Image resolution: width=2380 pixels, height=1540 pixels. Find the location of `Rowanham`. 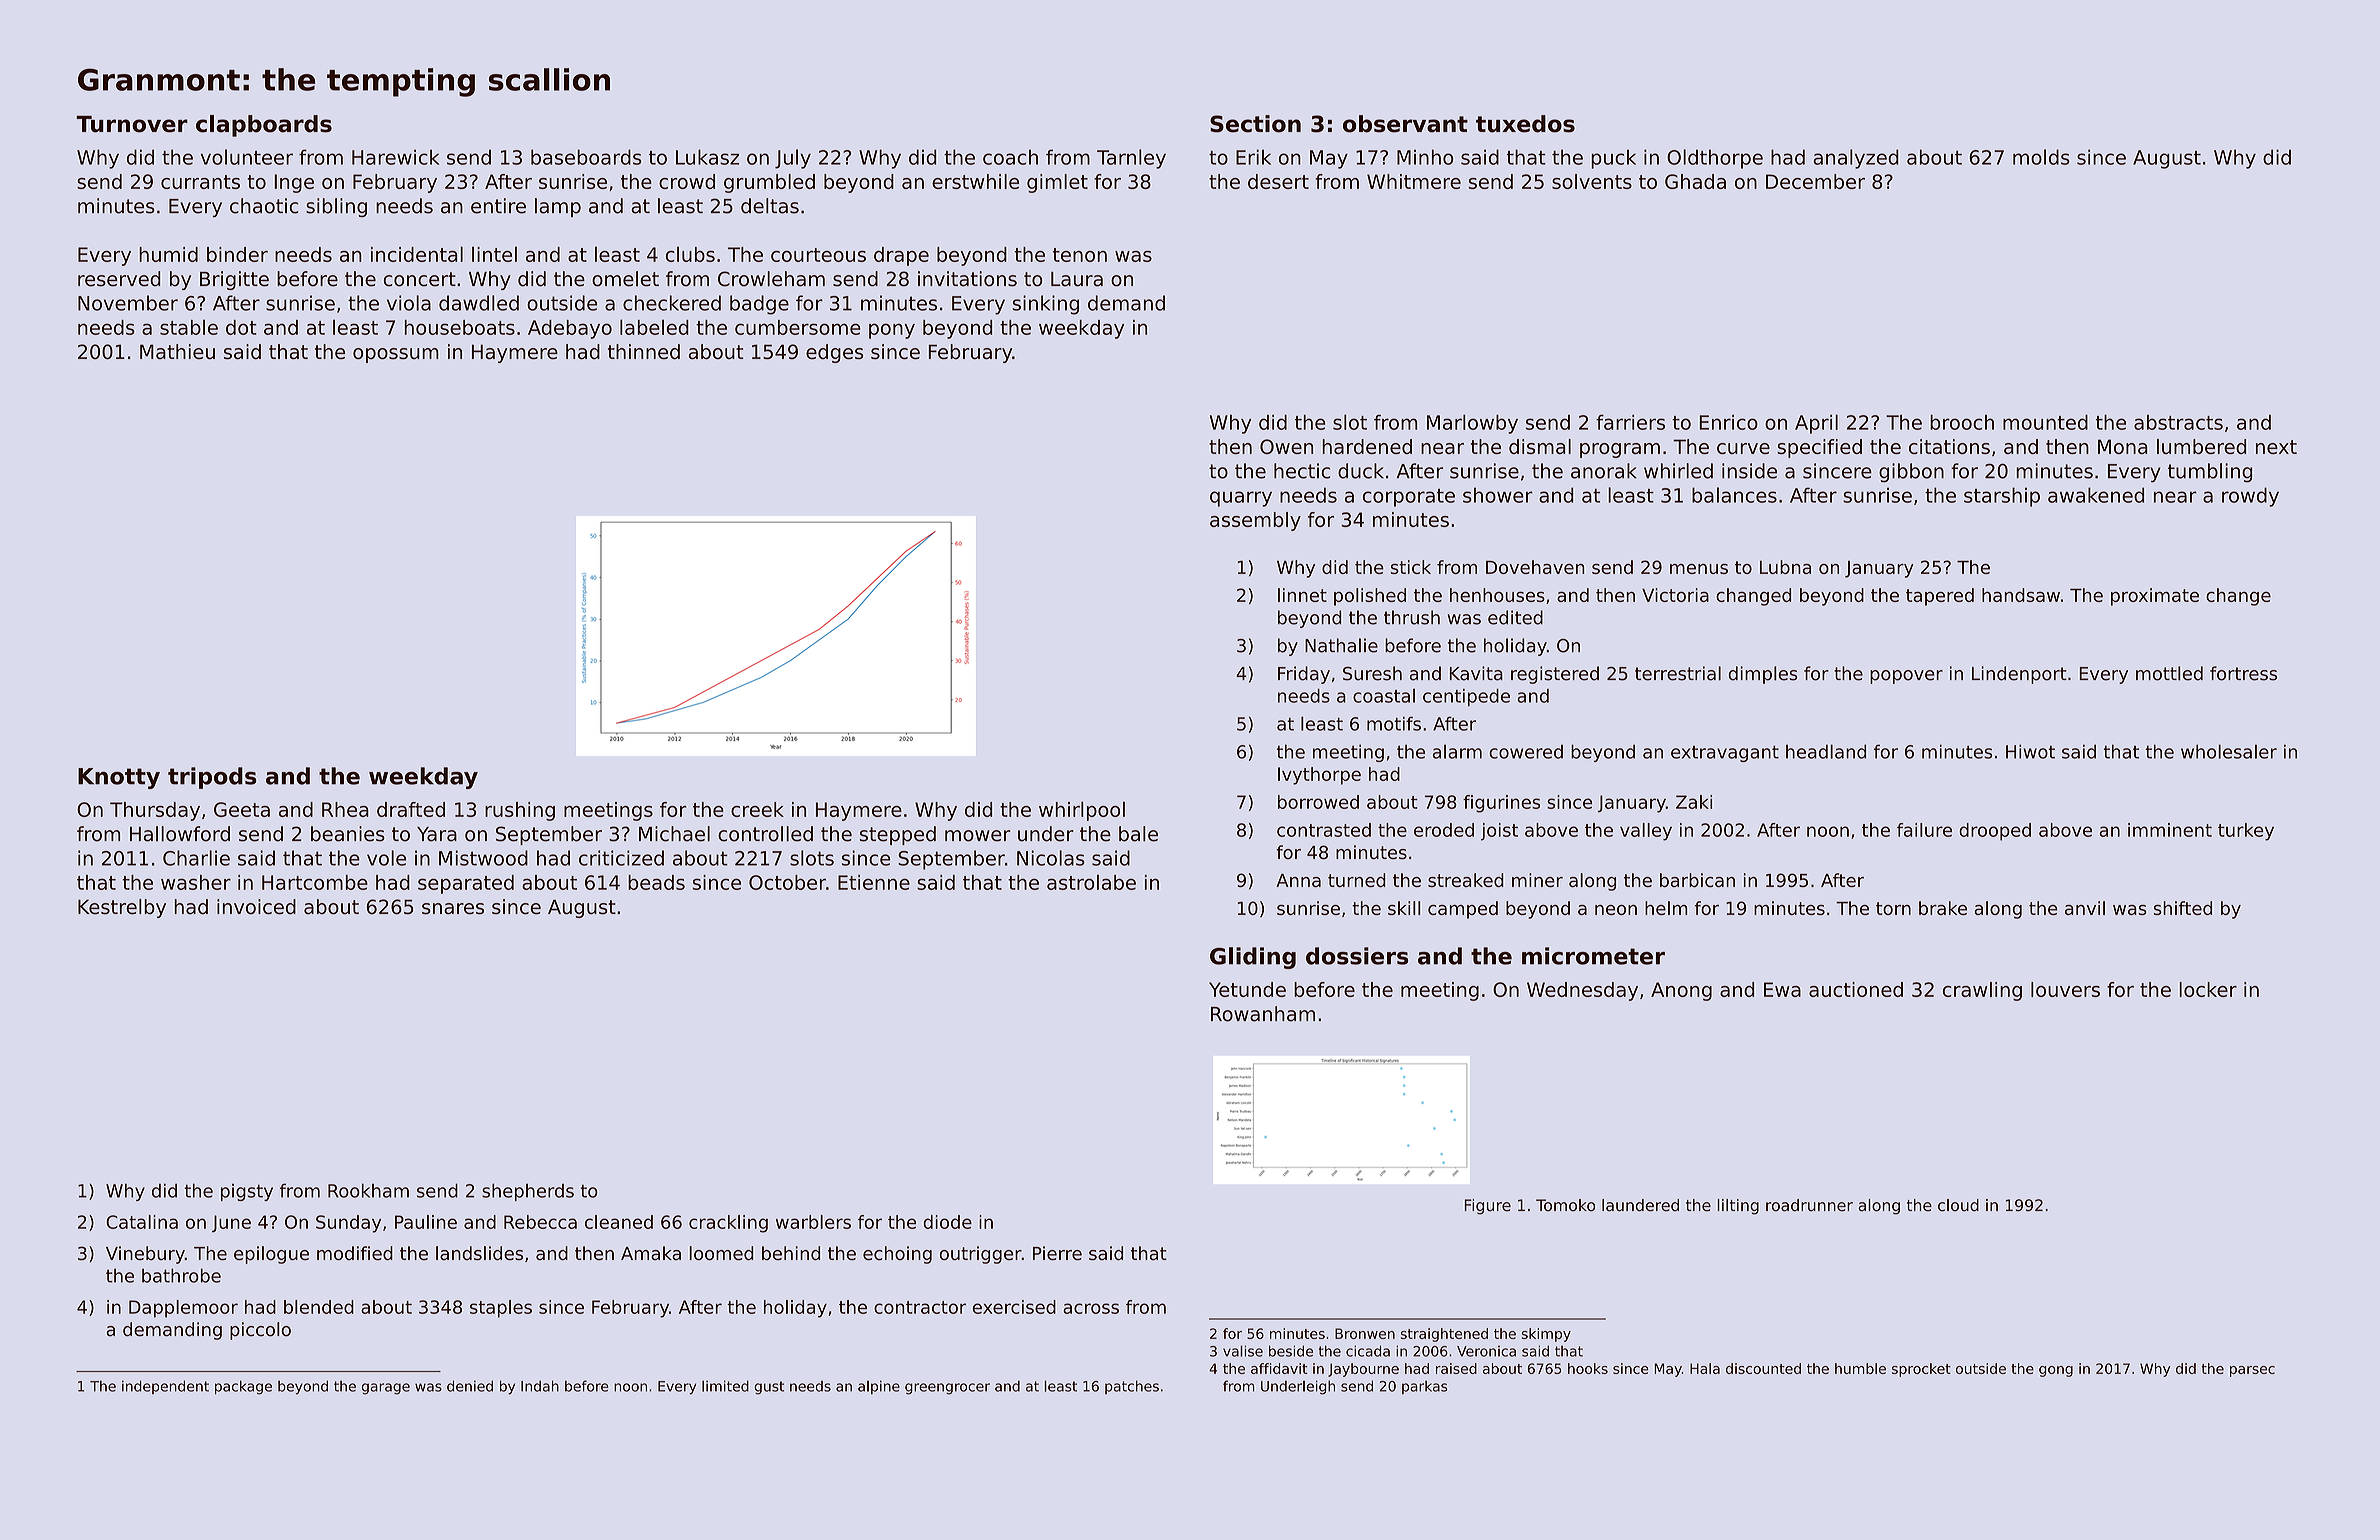

Rowanham is located at coordinates (1263, 1014).
